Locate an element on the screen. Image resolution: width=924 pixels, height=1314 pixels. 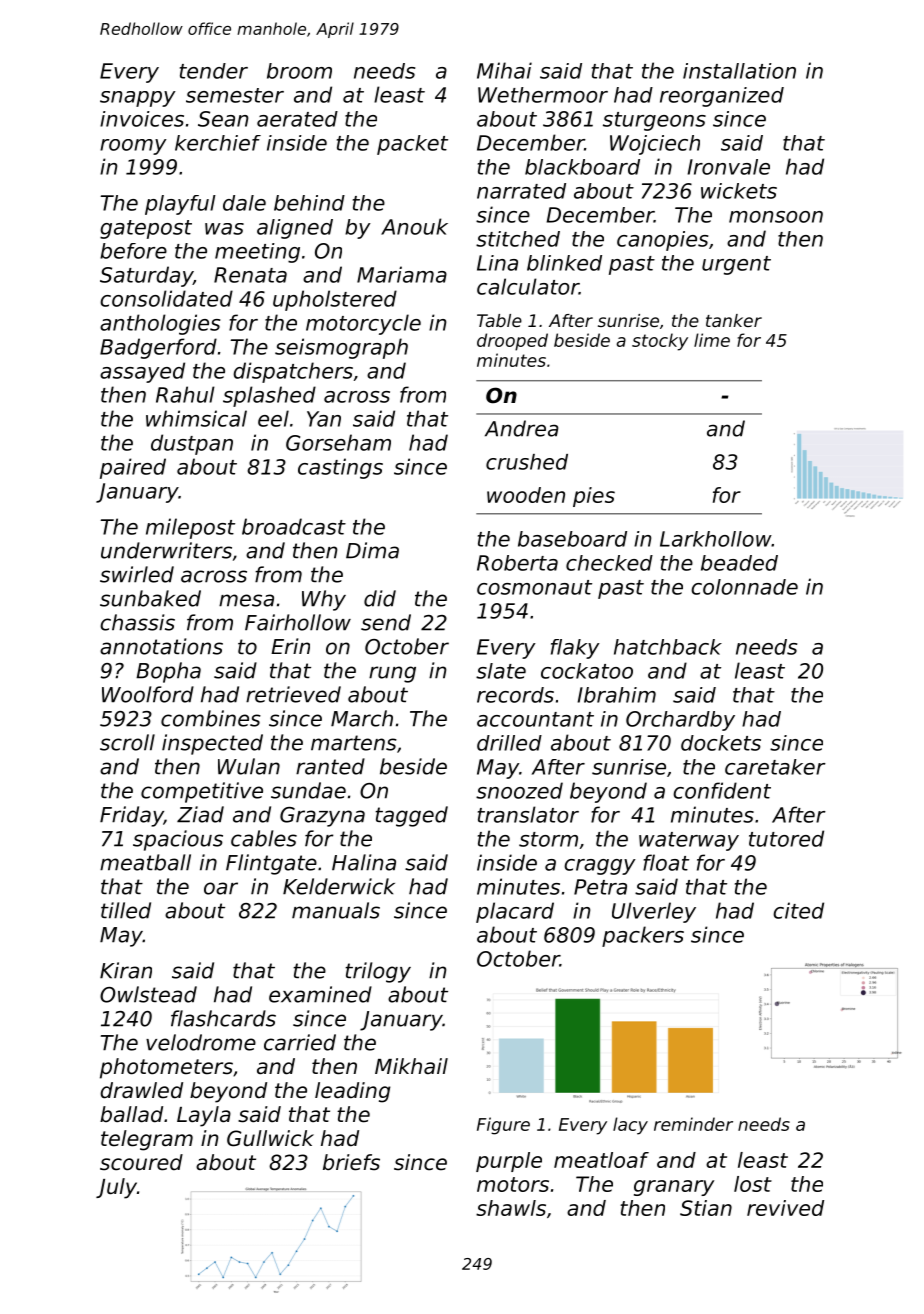
colonnade is located at coordinates (744, 587).
